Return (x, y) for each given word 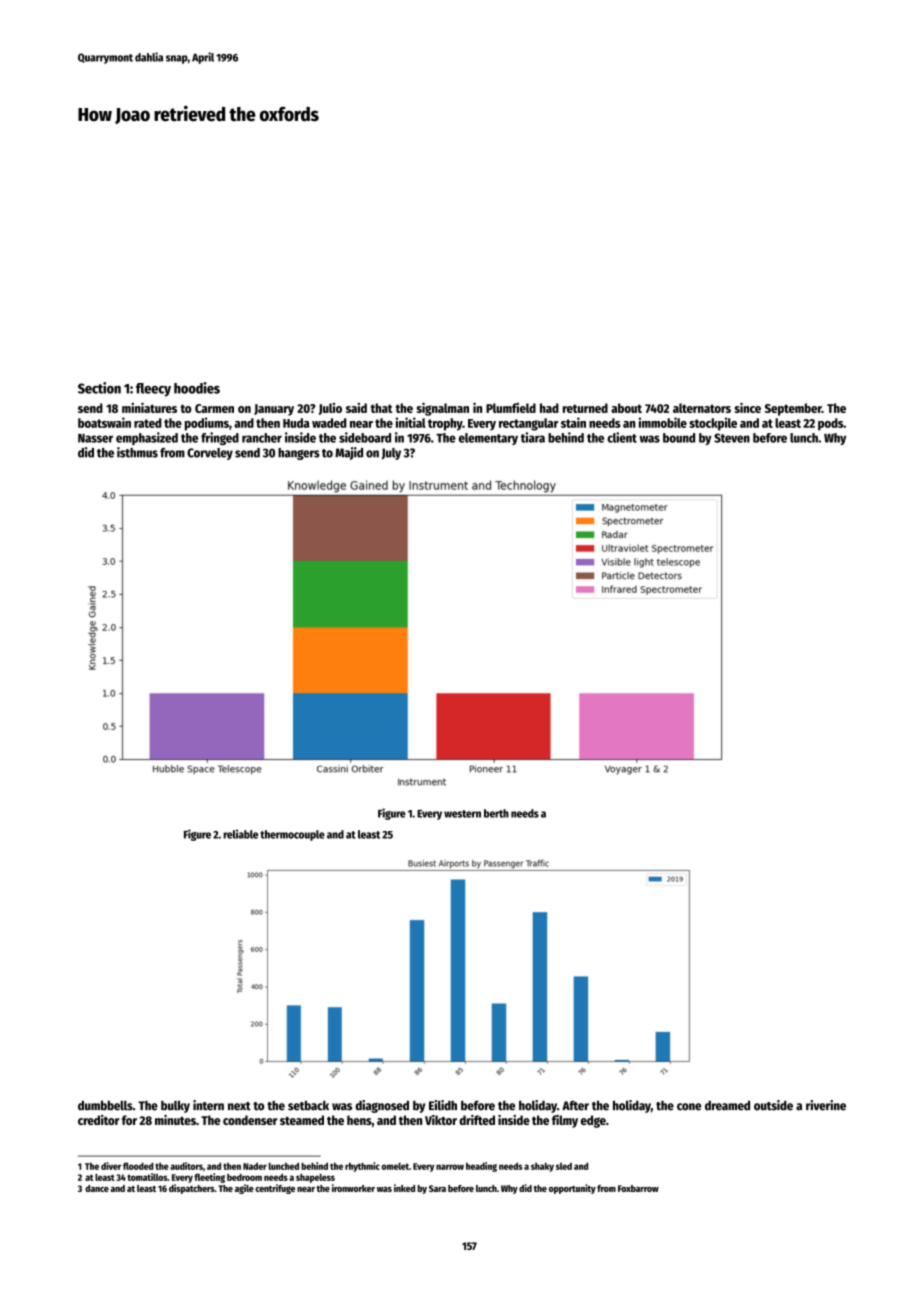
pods (830, 424)
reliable (240, 834)
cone (689, 1107)
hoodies (197, 388)
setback (308, 1105)
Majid (349, 453)
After (575, 1105)
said (356, 408)
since (747, 407)
